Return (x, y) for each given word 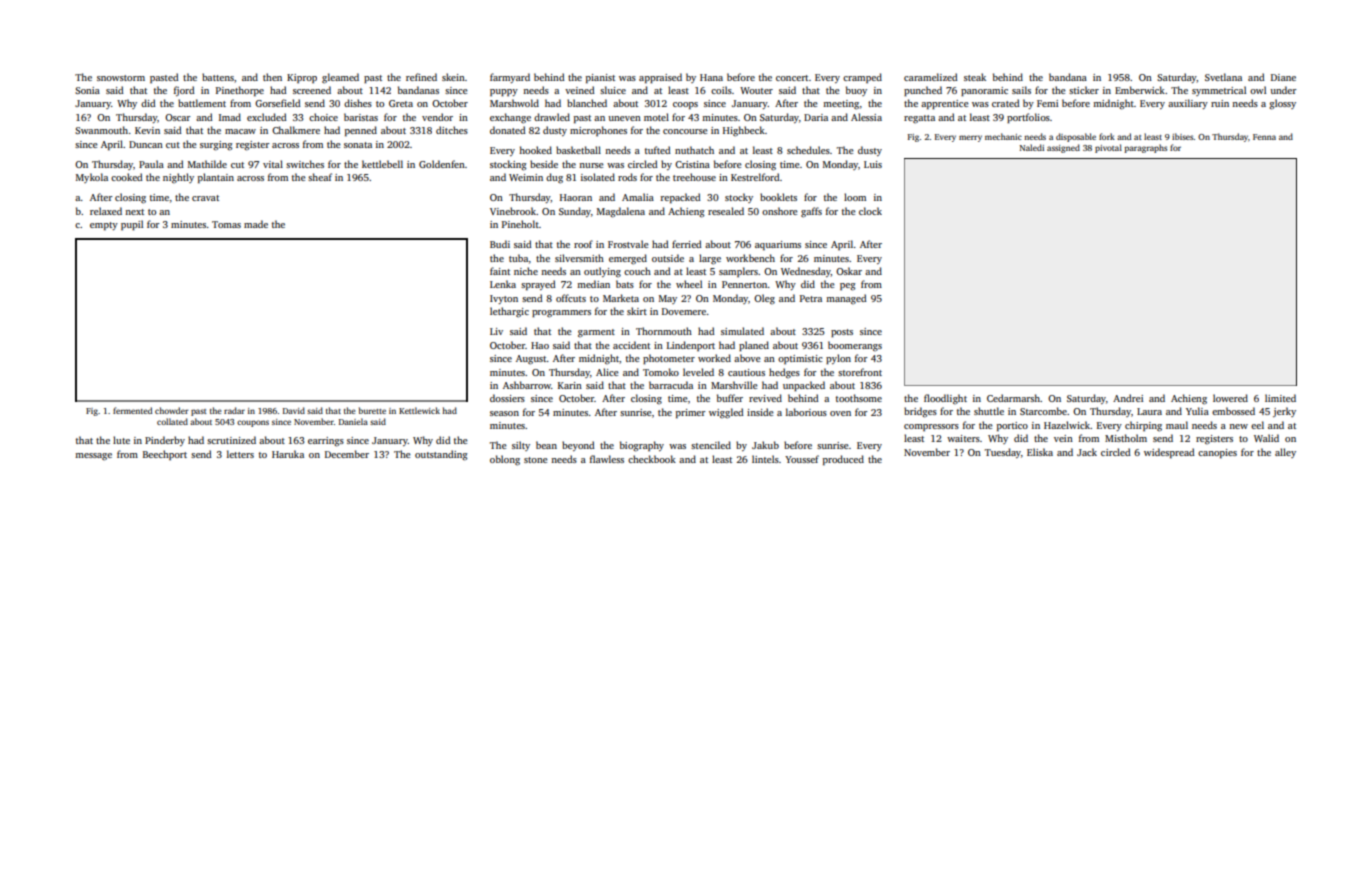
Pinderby (165, 441)
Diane (1283, 77)
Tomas (226, 224)
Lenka (503, 284)
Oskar (849, 271)
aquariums (778, 245)
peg (847, 287)
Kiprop (302, 78)
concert (792, 78)
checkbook (652, 459)
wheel (689, 284)
